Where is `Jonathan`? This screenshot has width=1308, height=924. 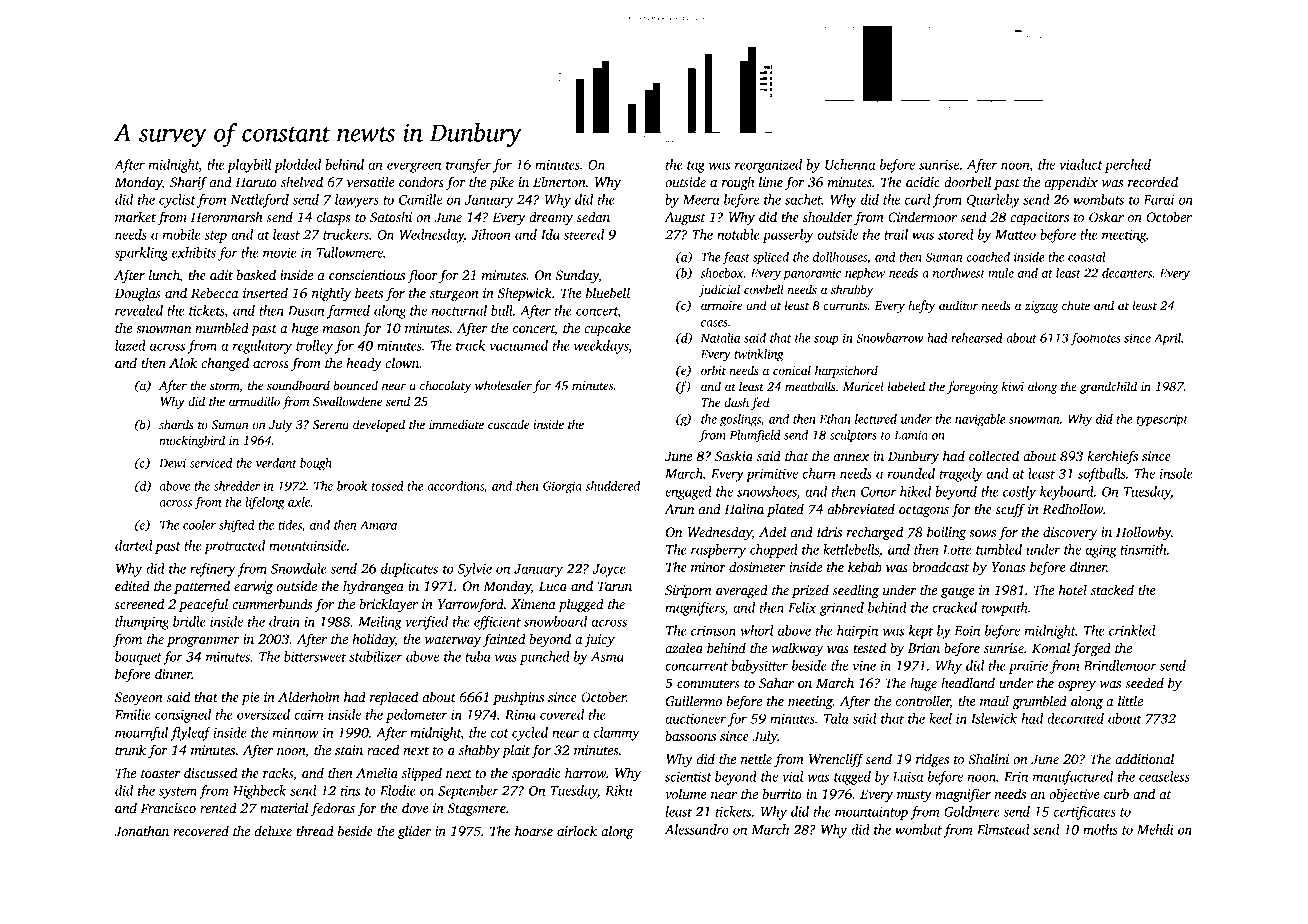 Jonathan is located at coordinates (141, 830).
